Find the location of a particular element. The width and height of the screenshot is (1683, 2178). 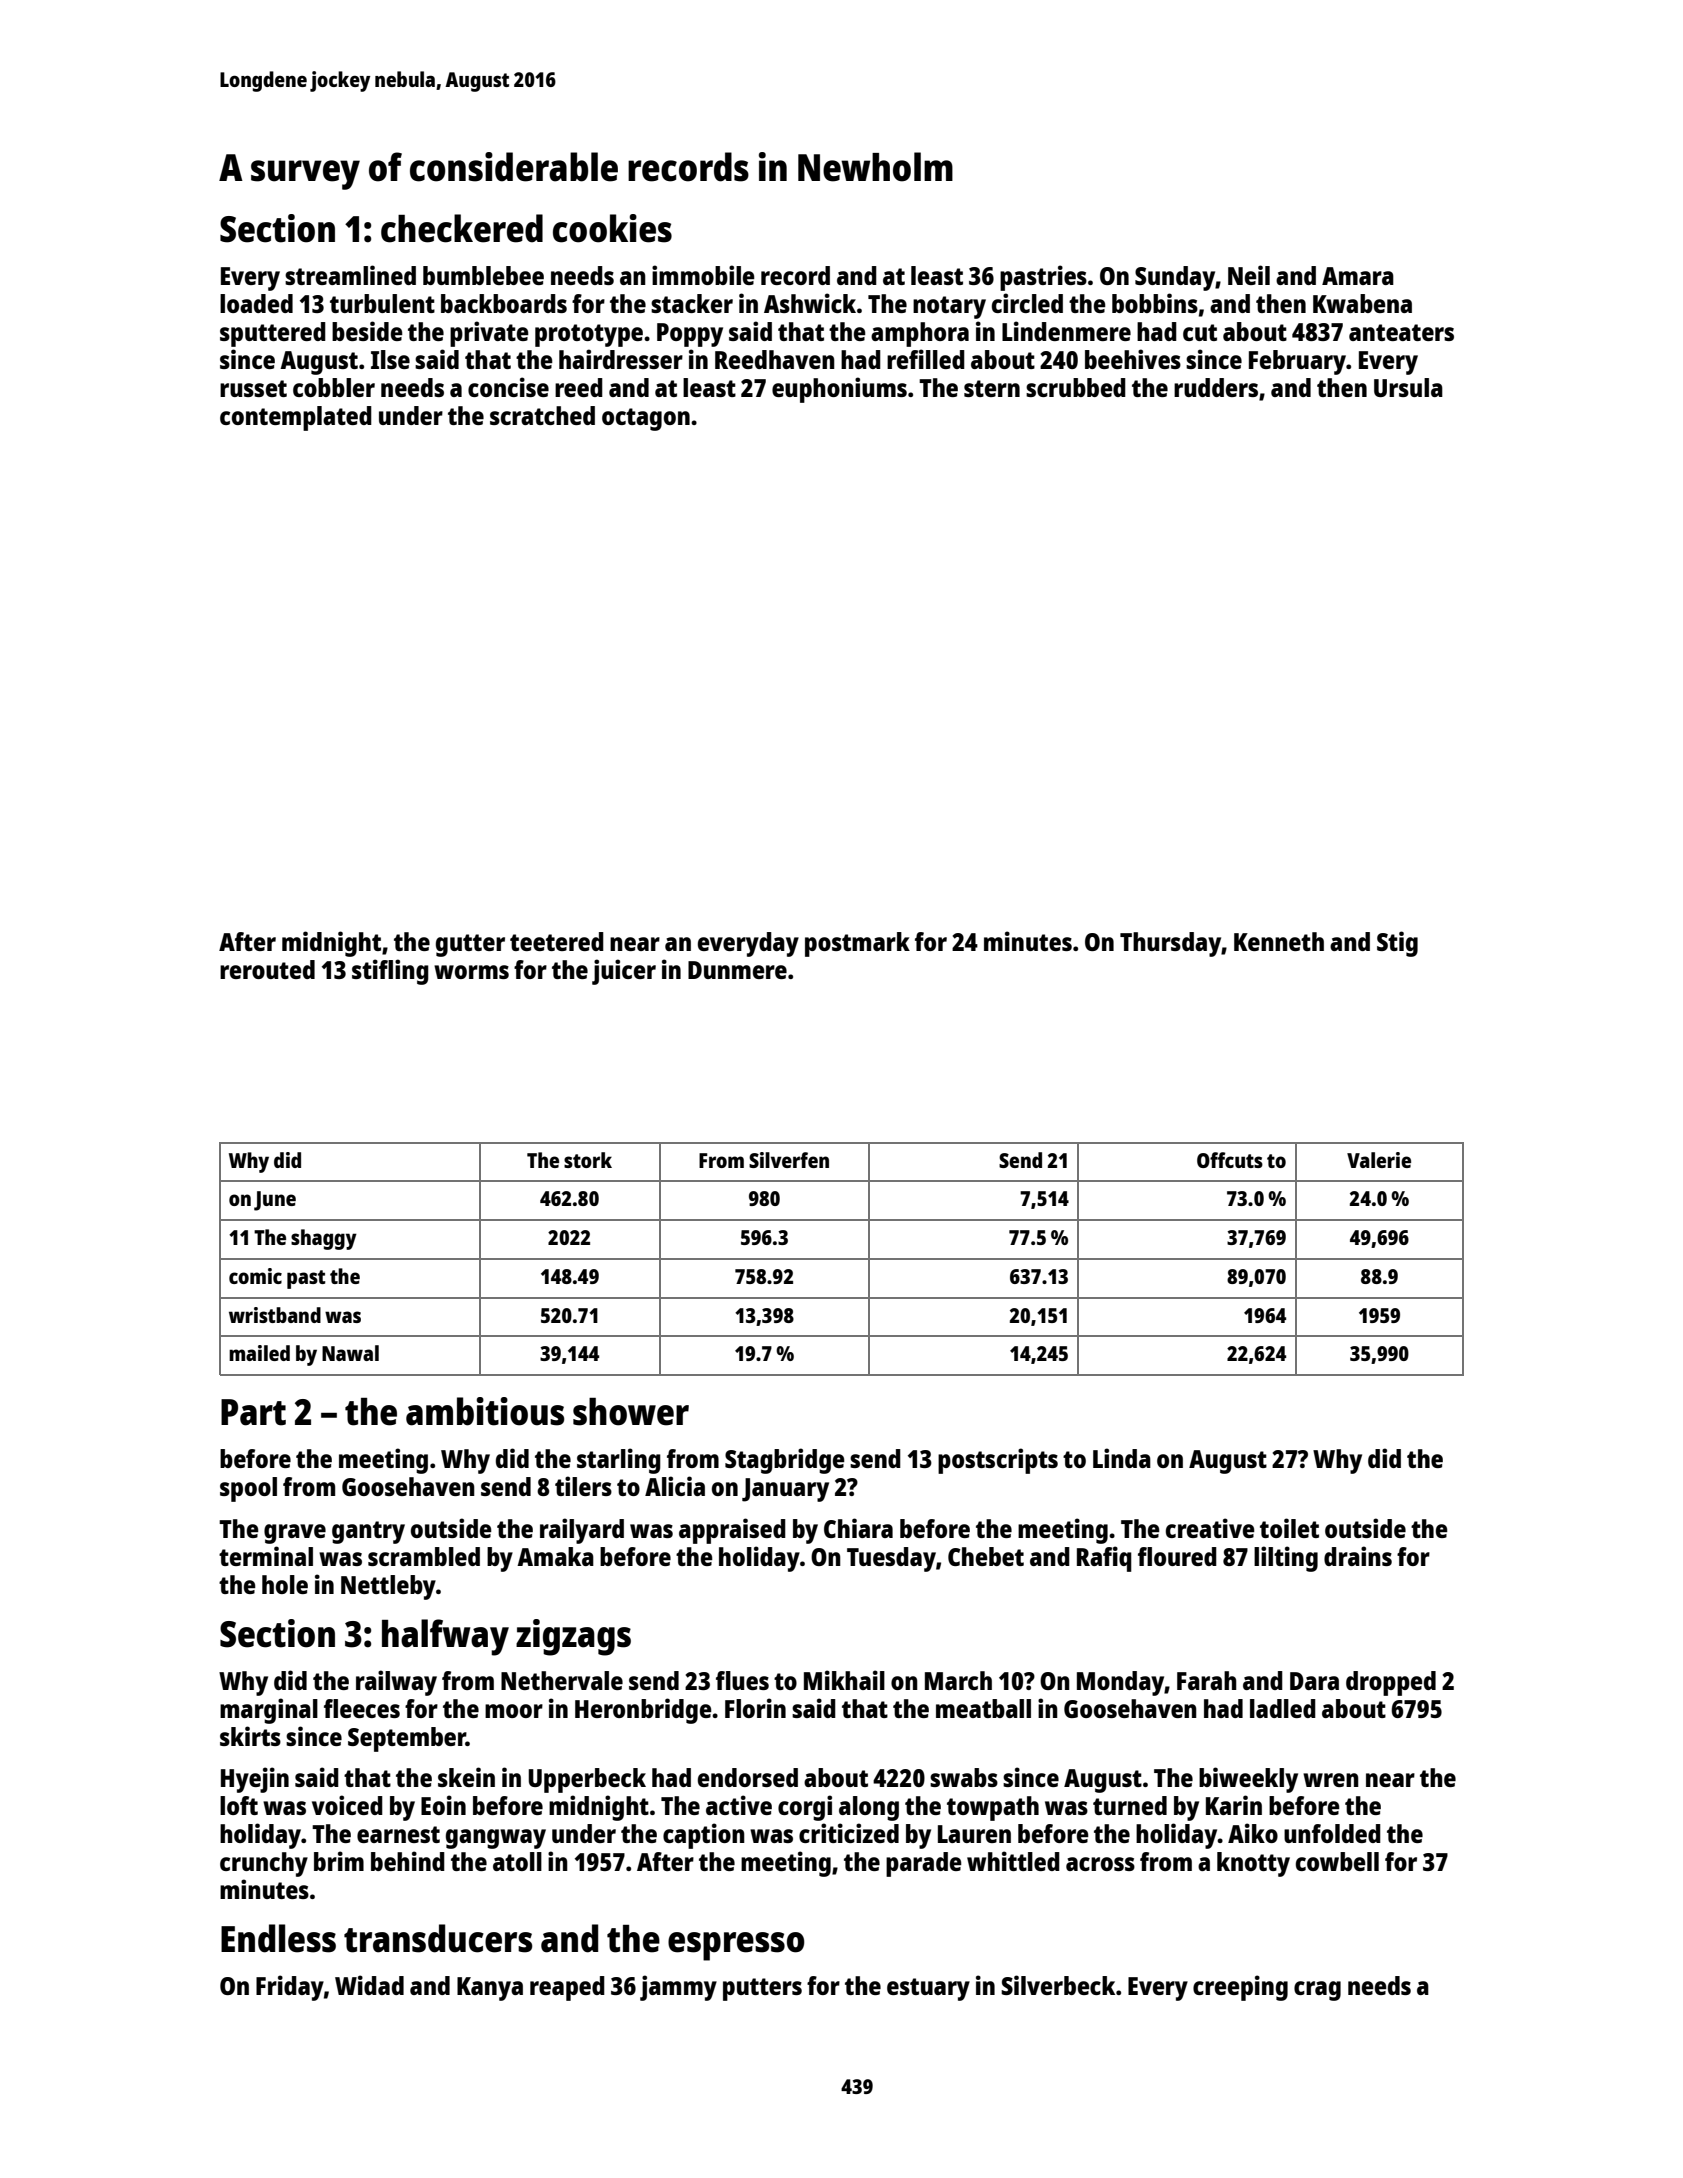

circled is located at coordinates (1027, 303).
